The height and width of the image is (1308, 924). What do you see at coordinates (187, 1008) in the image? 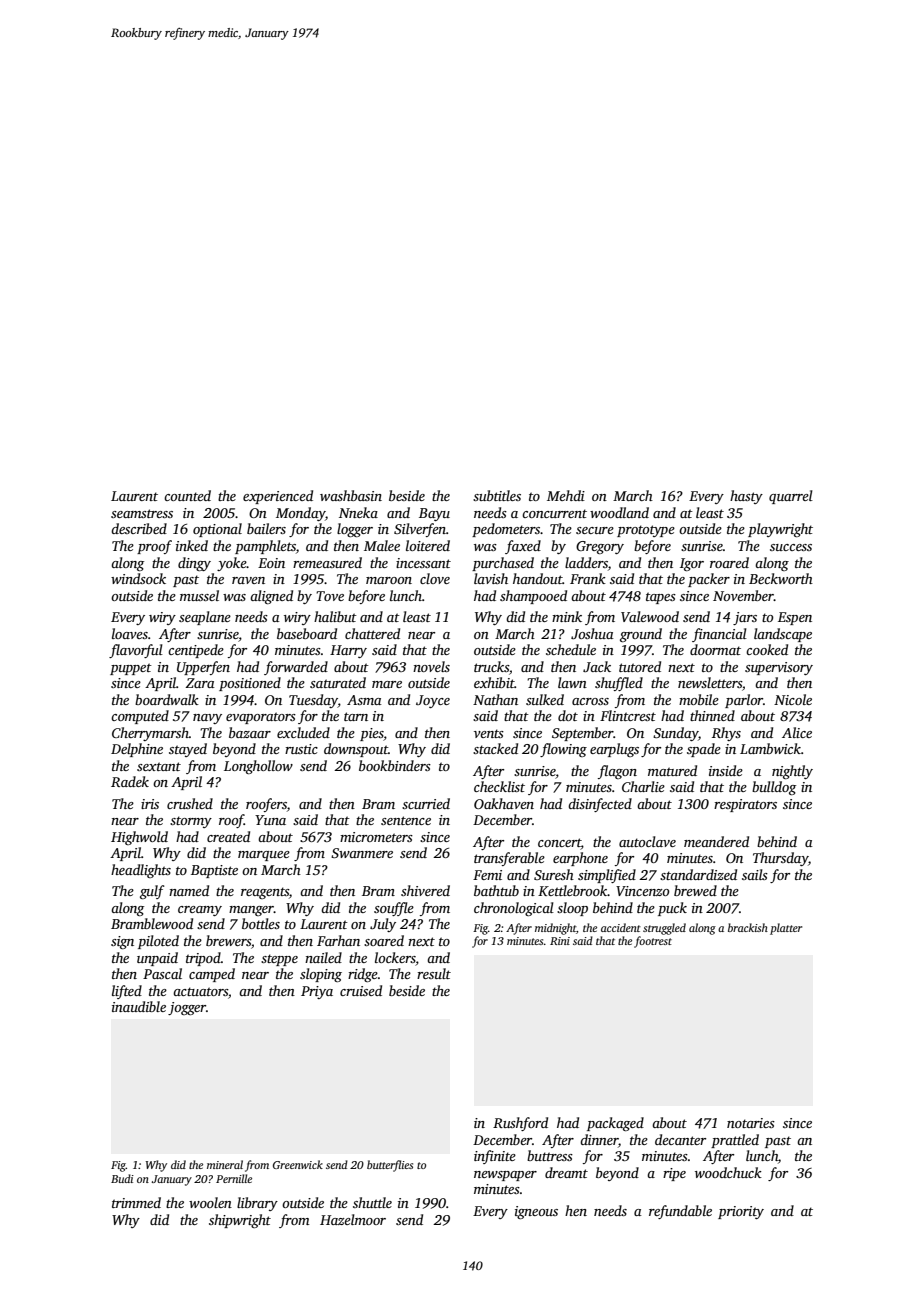
I see `jogger` at bounding box center [187, 1008].
